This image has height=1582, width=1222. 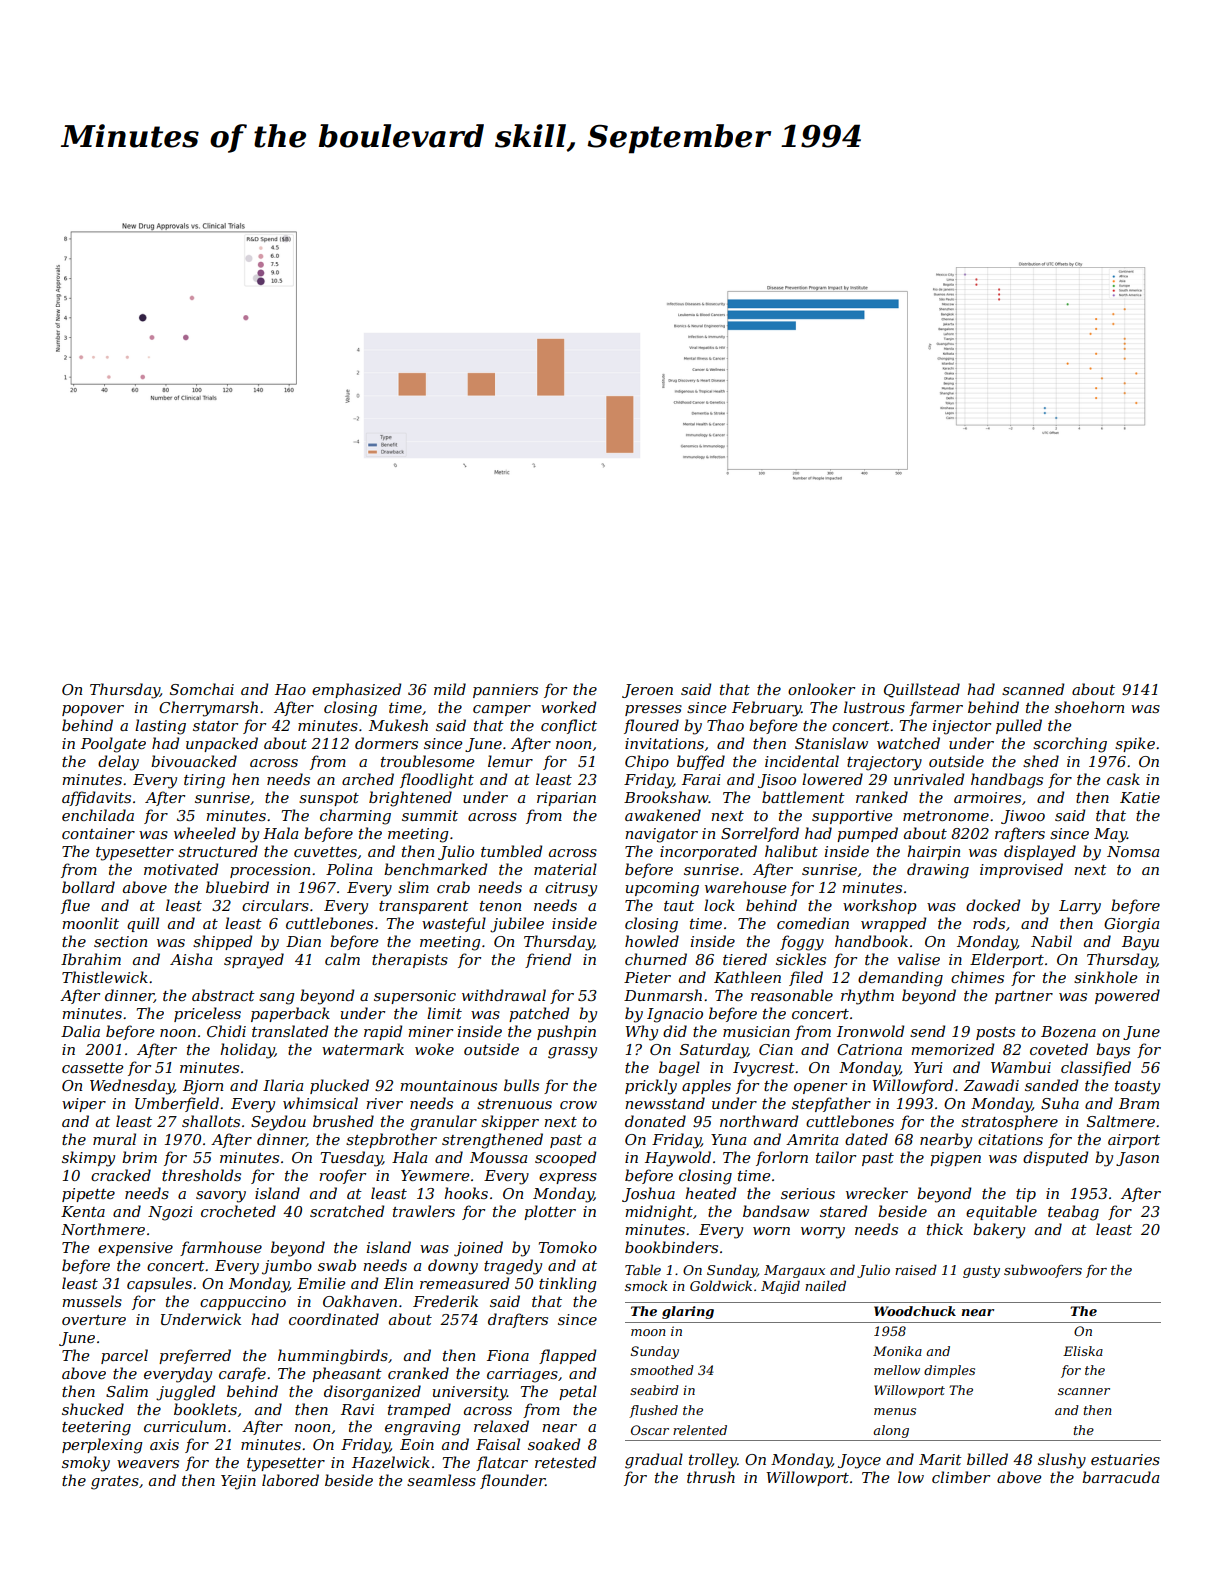 What do you see at coordinates (867, 997) in the image?
I see `rhythm` at bounding box center [867, 997].
